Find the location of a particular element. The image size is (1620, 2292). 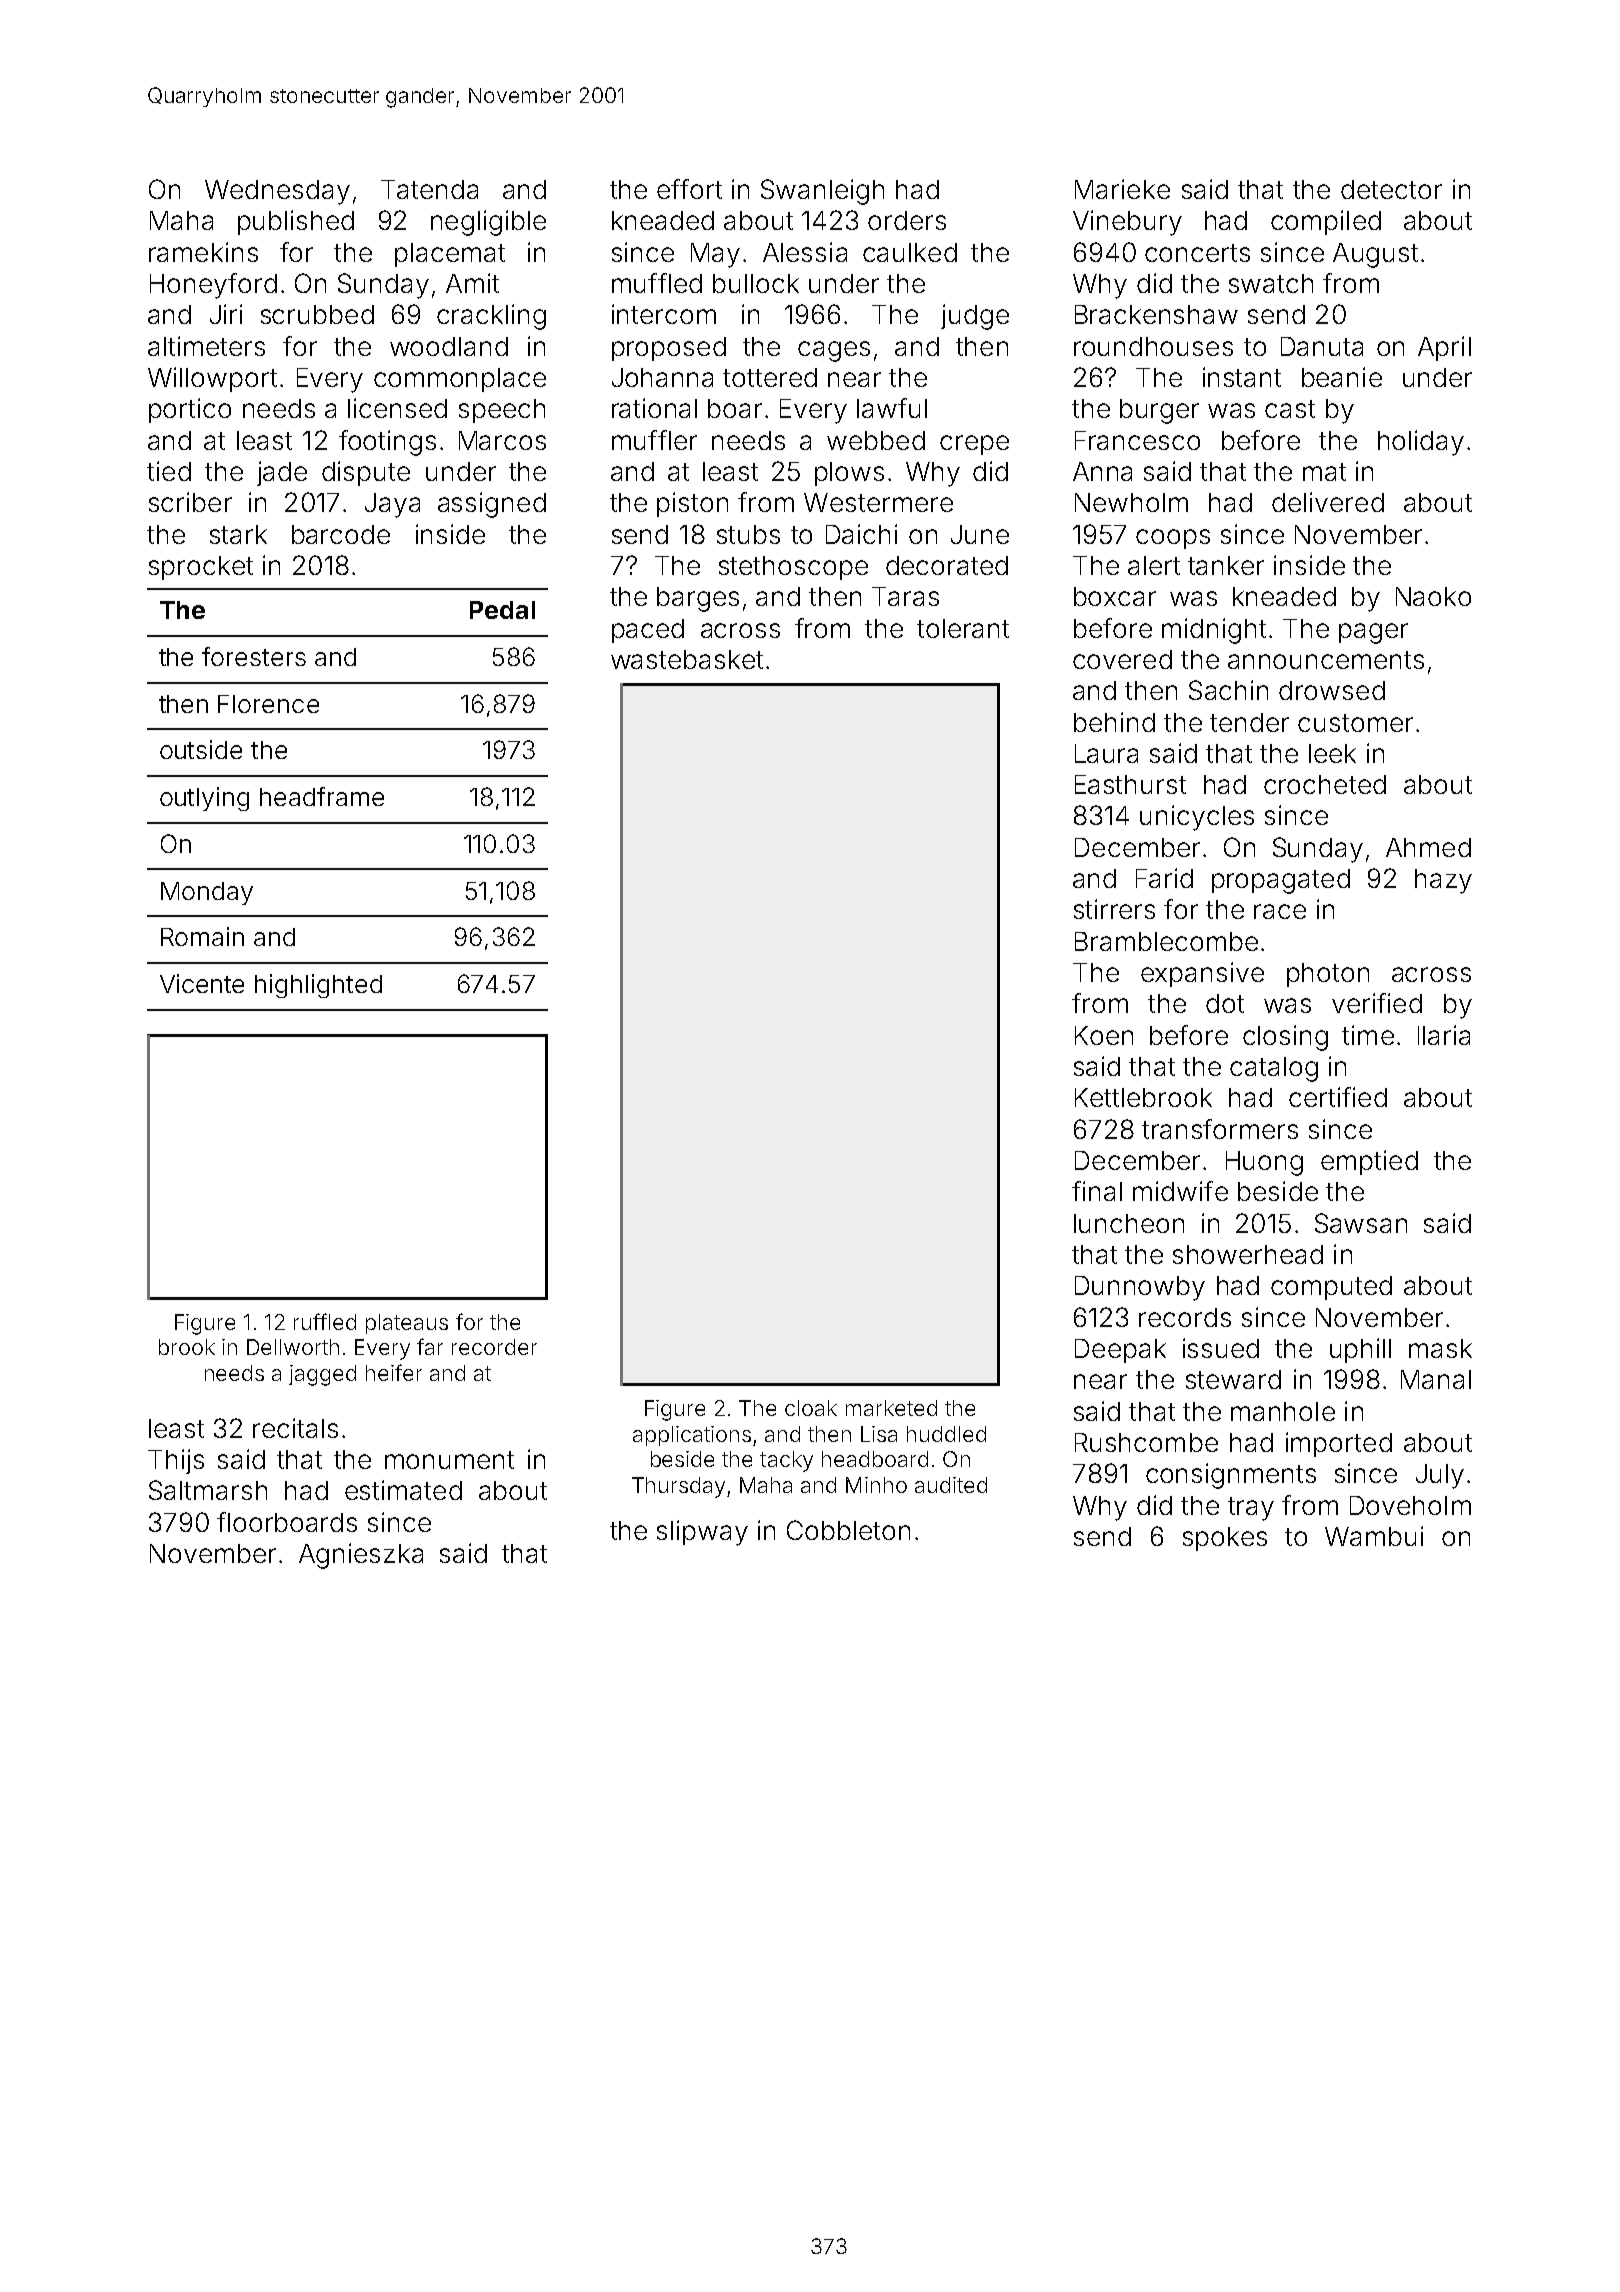

cloak is located at coordinates (811, 1408).
